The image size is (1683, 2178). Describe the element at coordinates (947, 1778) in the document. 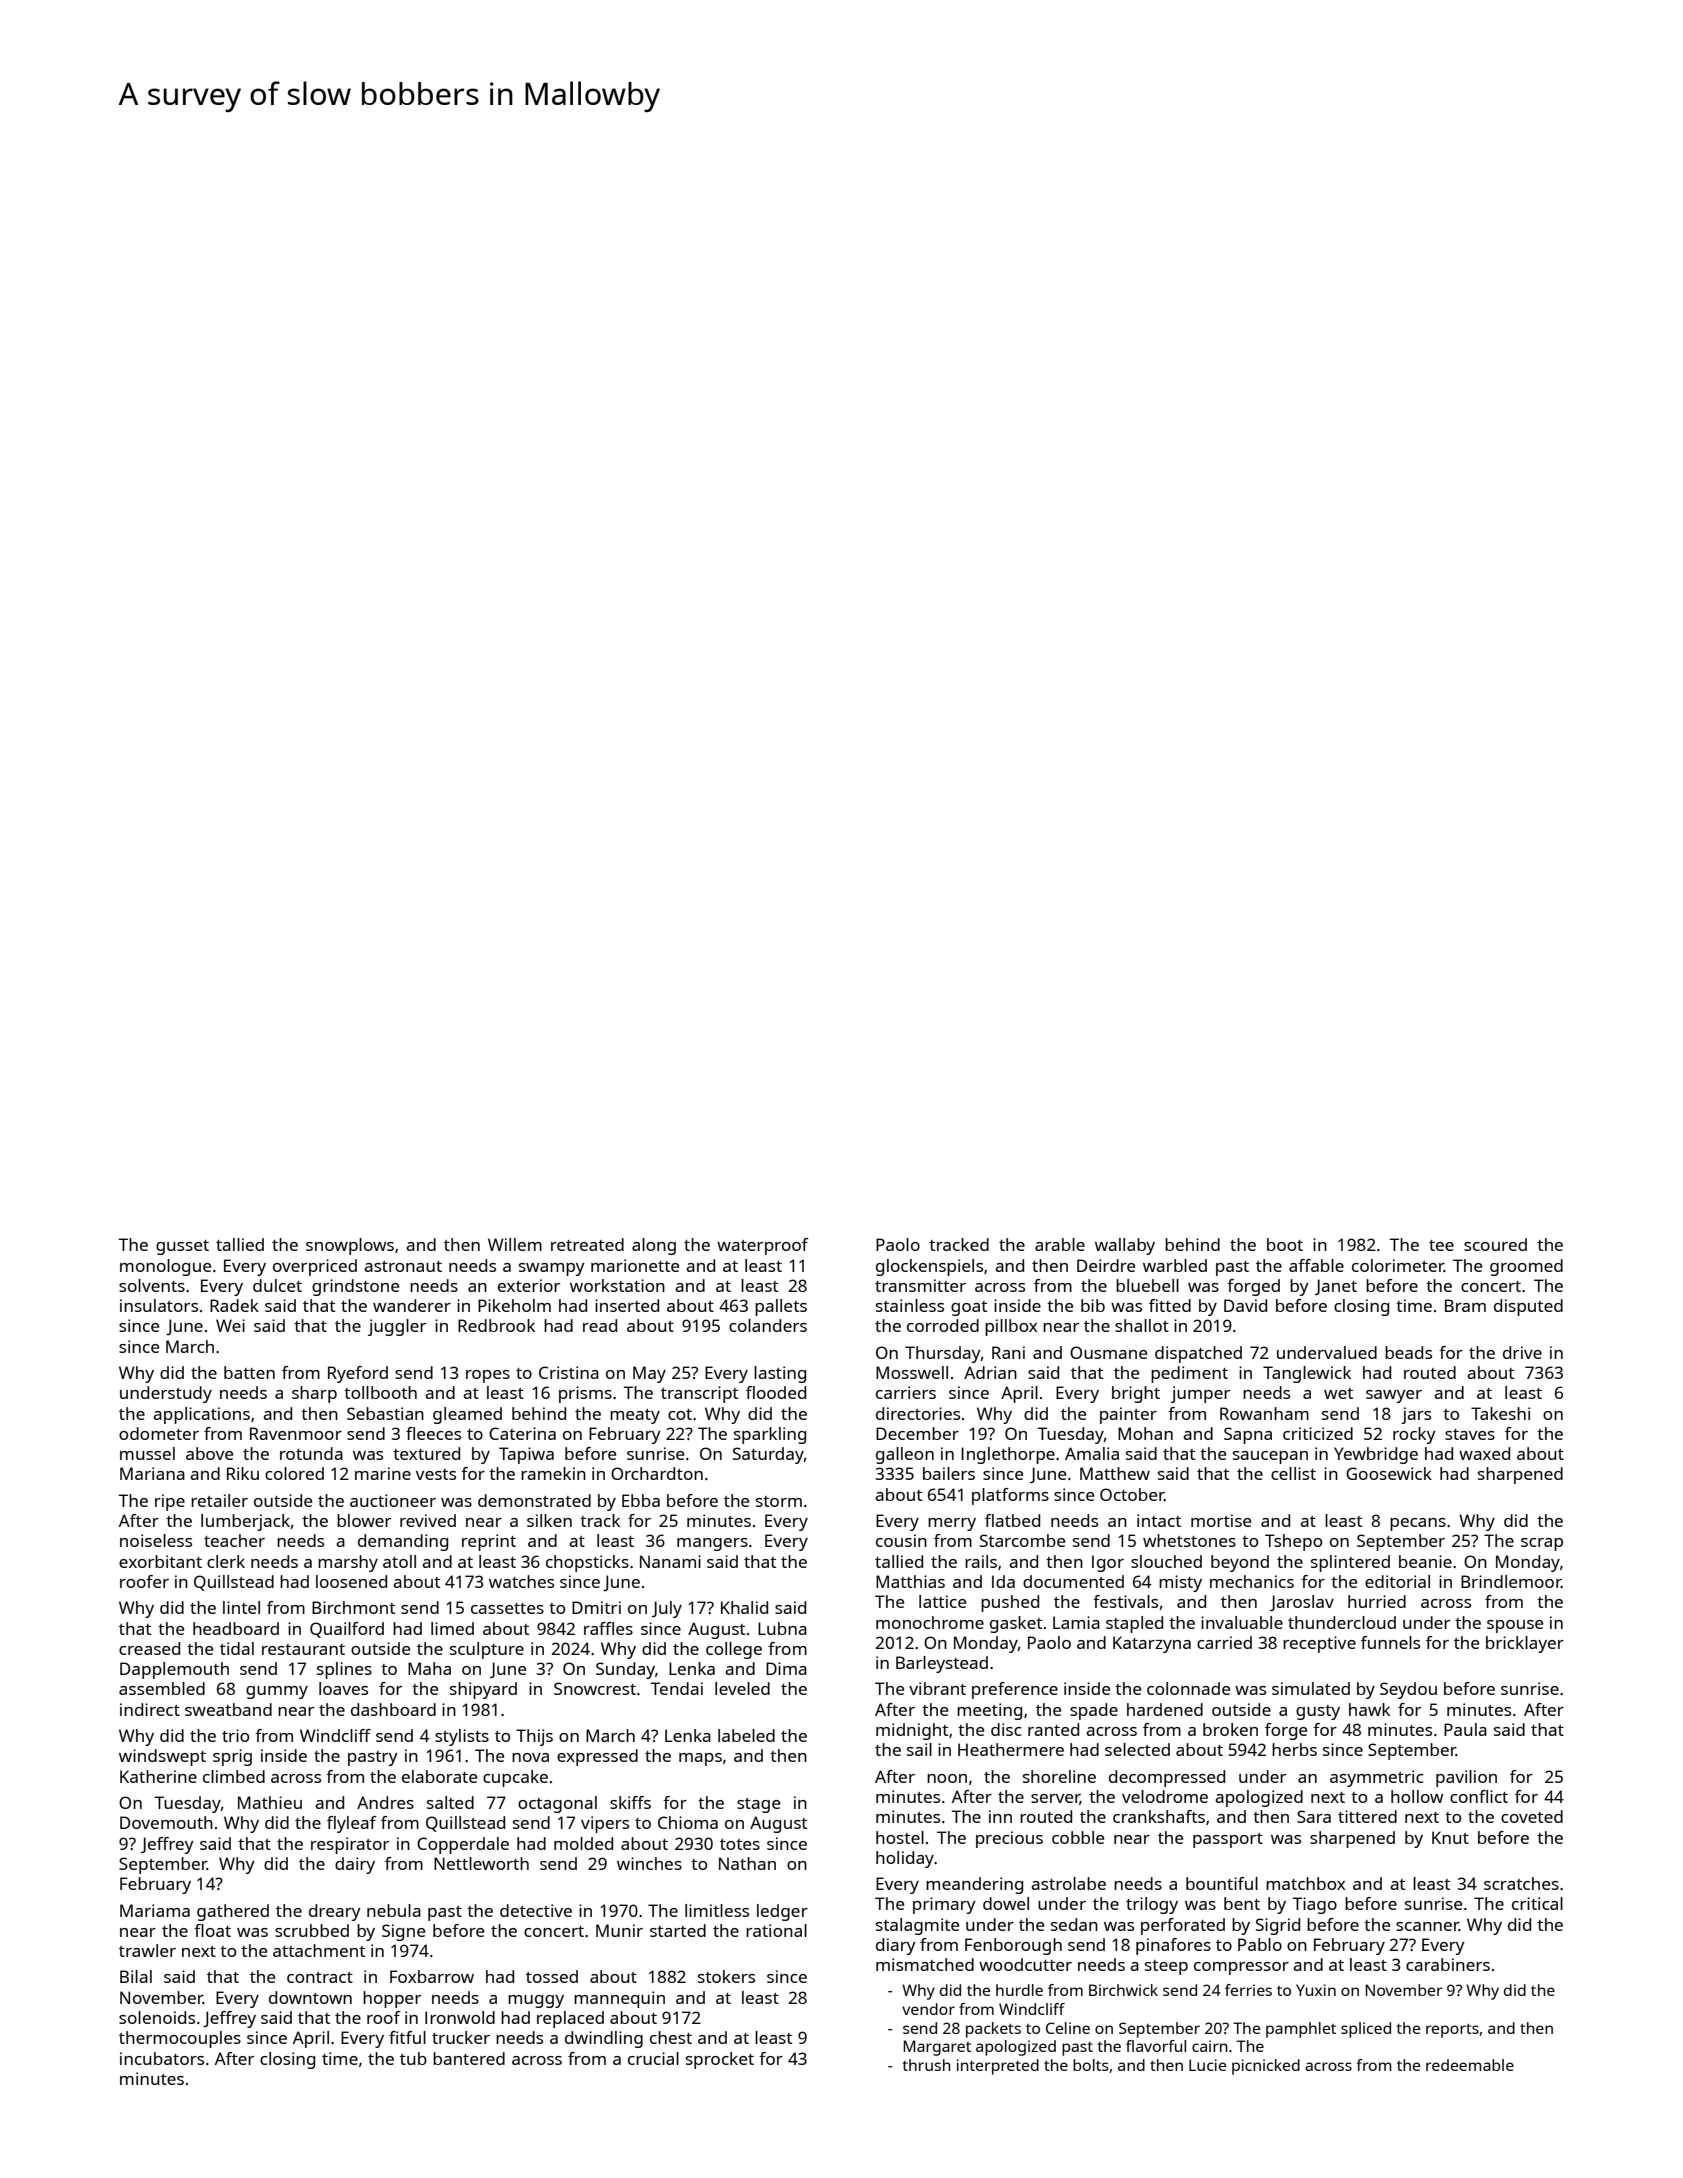

I see `noon` at that location.
